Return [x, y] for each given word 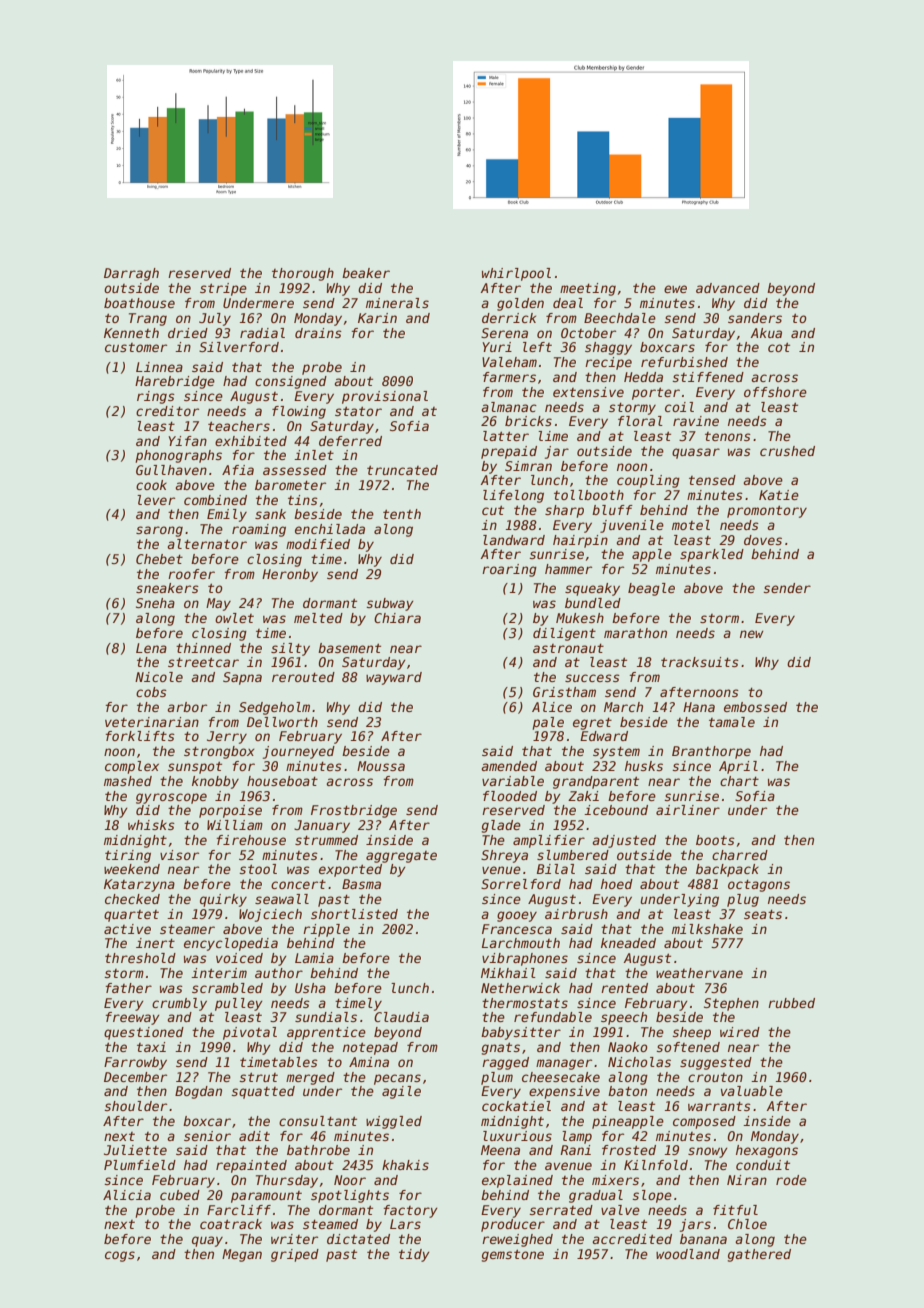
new [752, 634]
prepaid [509, 452]
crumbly [179, 1004]
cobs [151, 692]
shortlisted [354, 914]
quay [207, 1241]
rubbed [791, 1003]
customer [136, 347]
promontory [767, 511]
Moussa [381, 766]
